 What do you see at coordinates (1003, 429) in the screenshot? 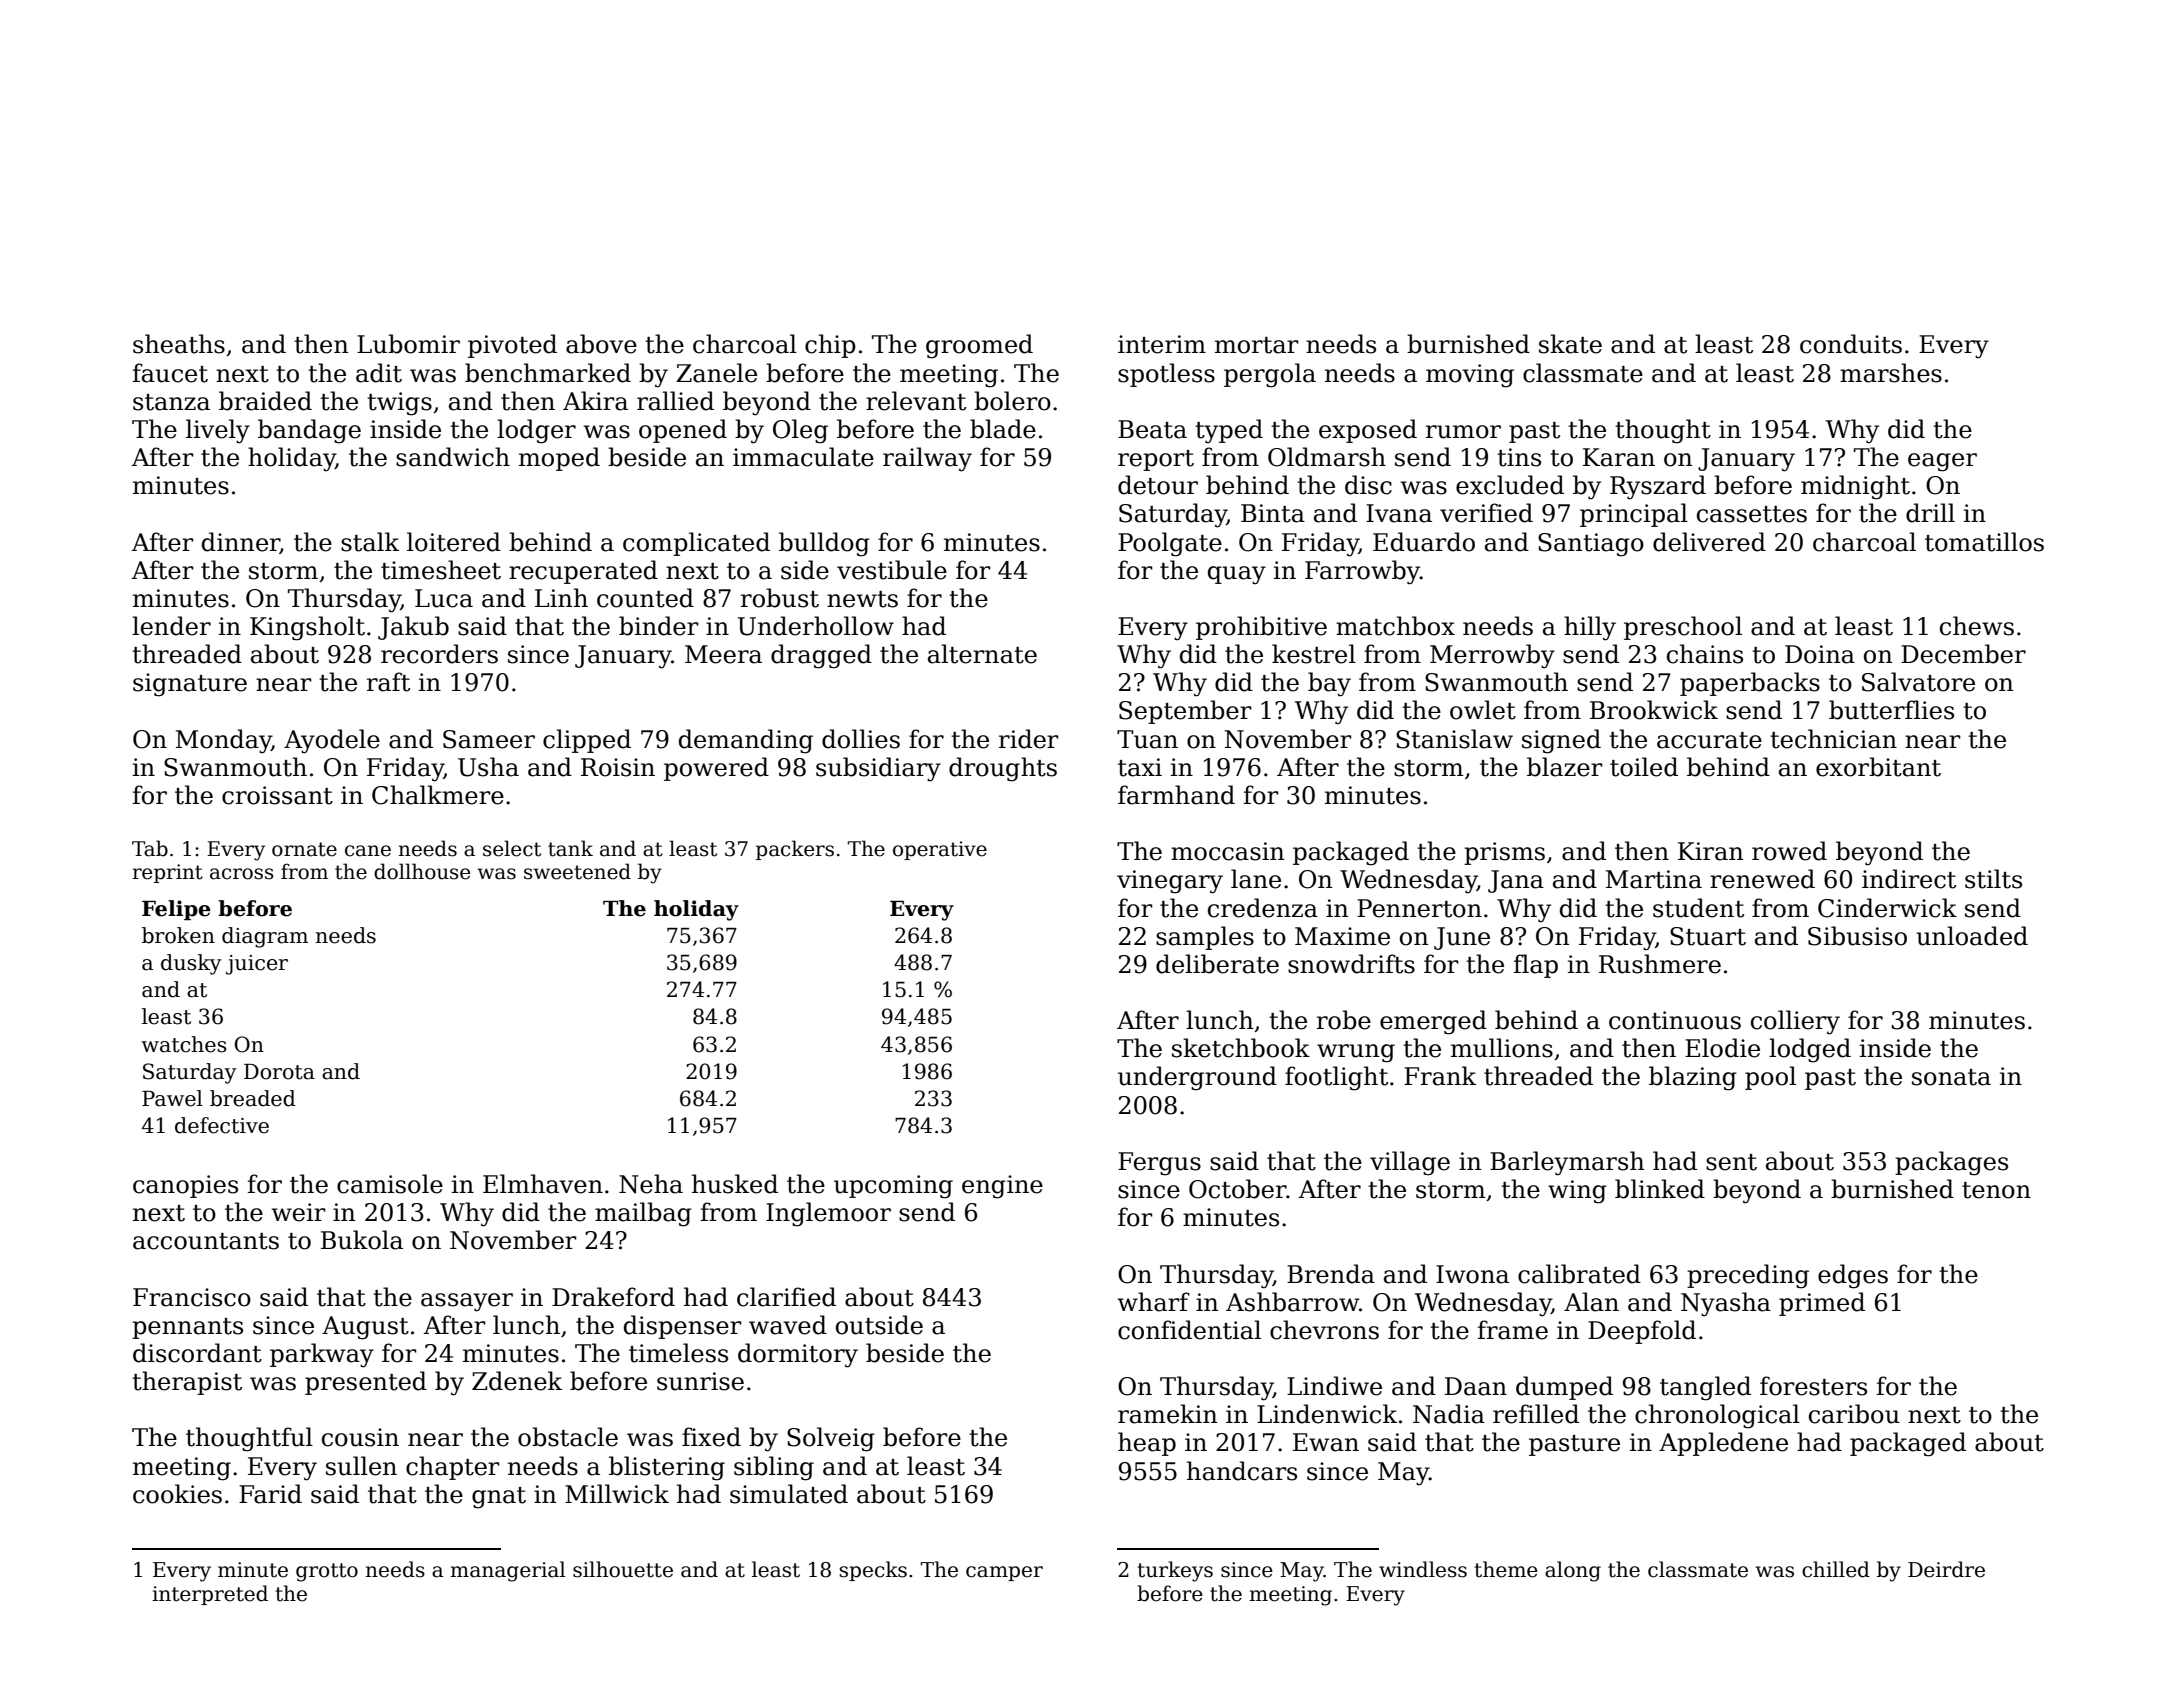
I see `blade` at bounding box center [1003, 429].
